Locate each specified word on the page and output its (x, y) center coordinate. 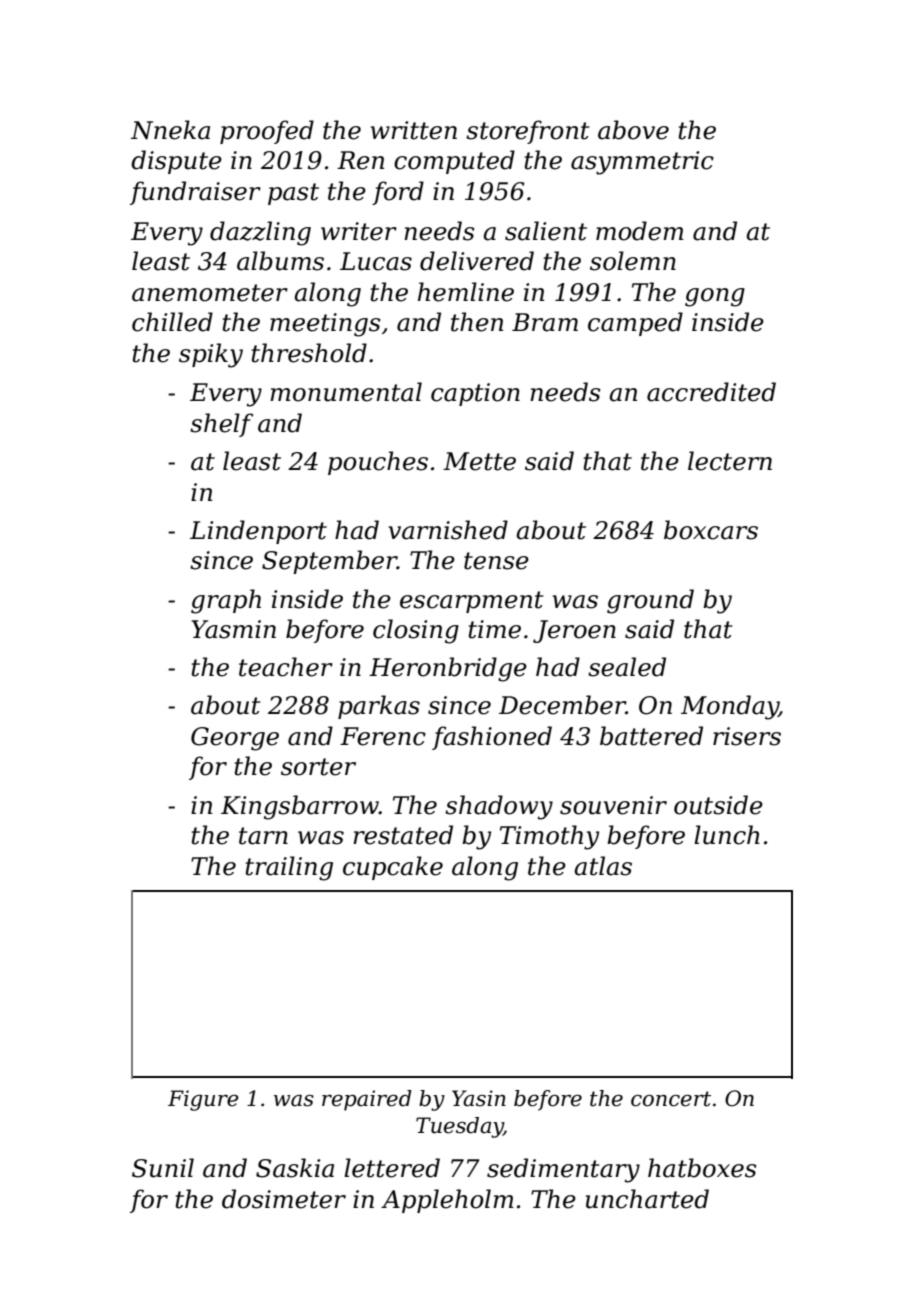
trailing (289, 868)
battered (651, 736)
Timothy (549, 837)
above (633, 130)
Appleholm (447, 1201)
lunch (727, 835)
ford (398, 193)
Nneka (170, 130)
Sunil (163, 1168)
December (562, 705)
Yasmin (233, 629)
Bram (545, 322)
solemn (633, 261)
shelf (221, 425)
